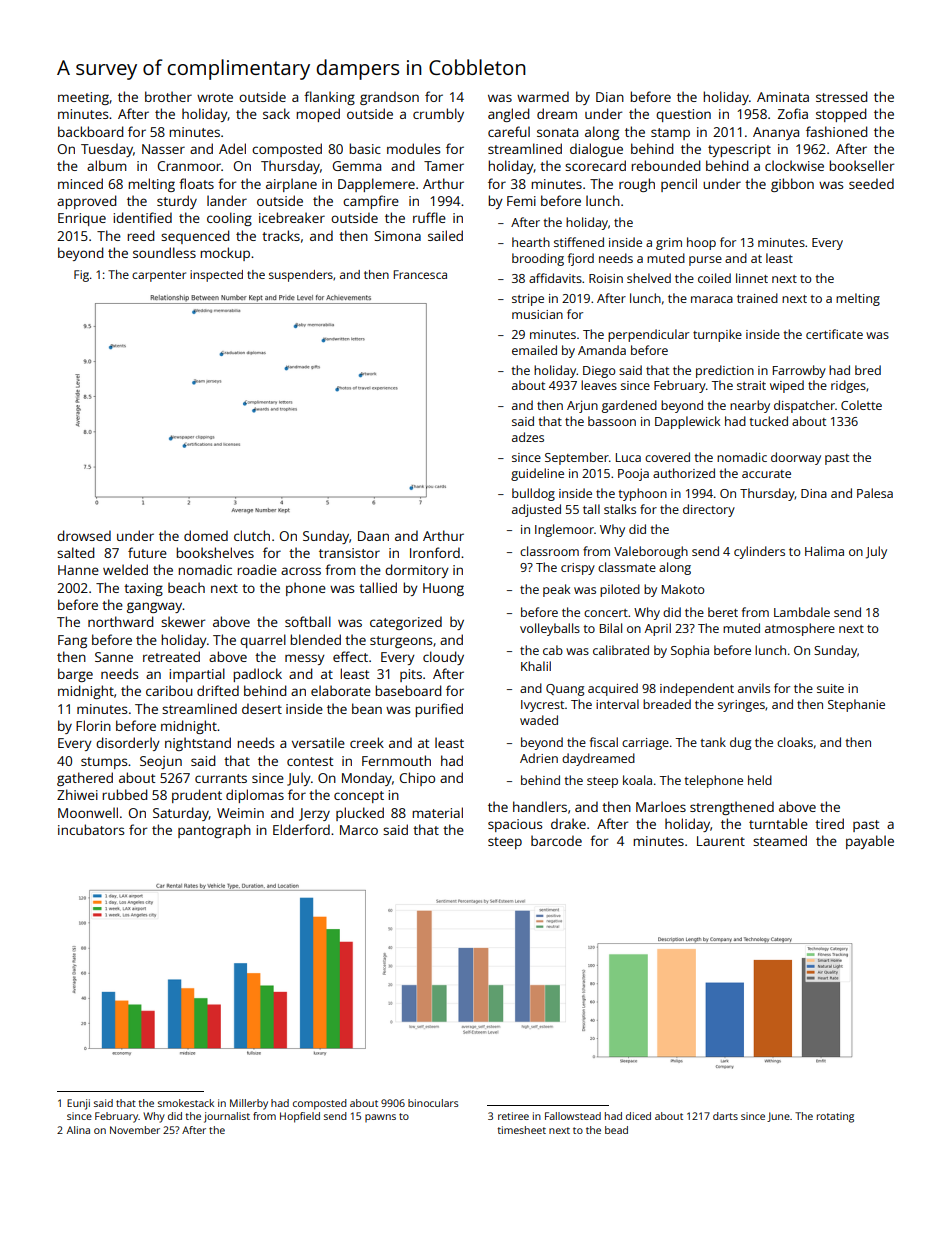  I want to click on barge, so click(75, 675).
